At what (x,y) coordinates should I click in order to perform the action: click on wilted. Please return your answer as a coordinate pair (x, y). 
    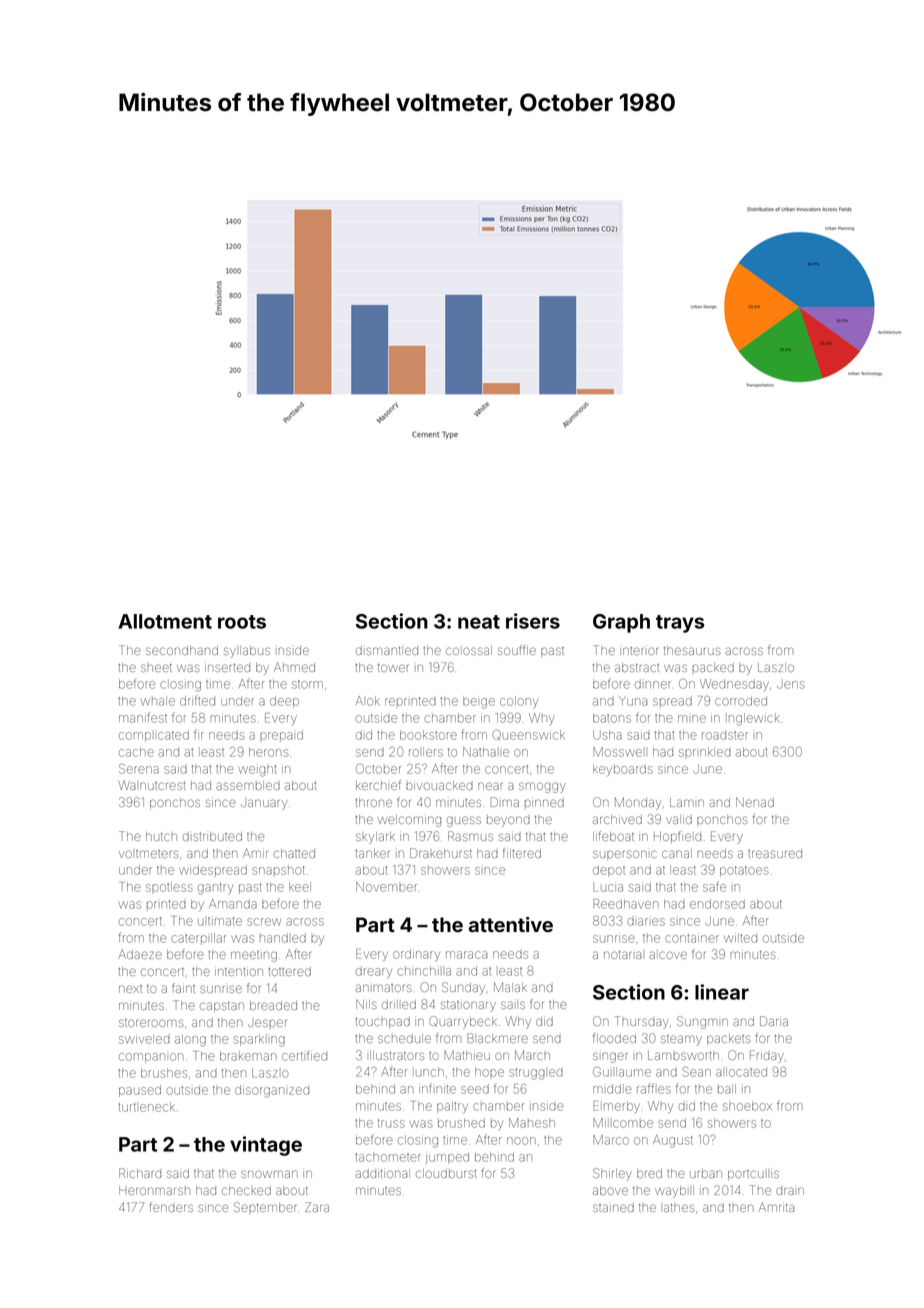
    Looking at the image, I should click on (740, 938).
